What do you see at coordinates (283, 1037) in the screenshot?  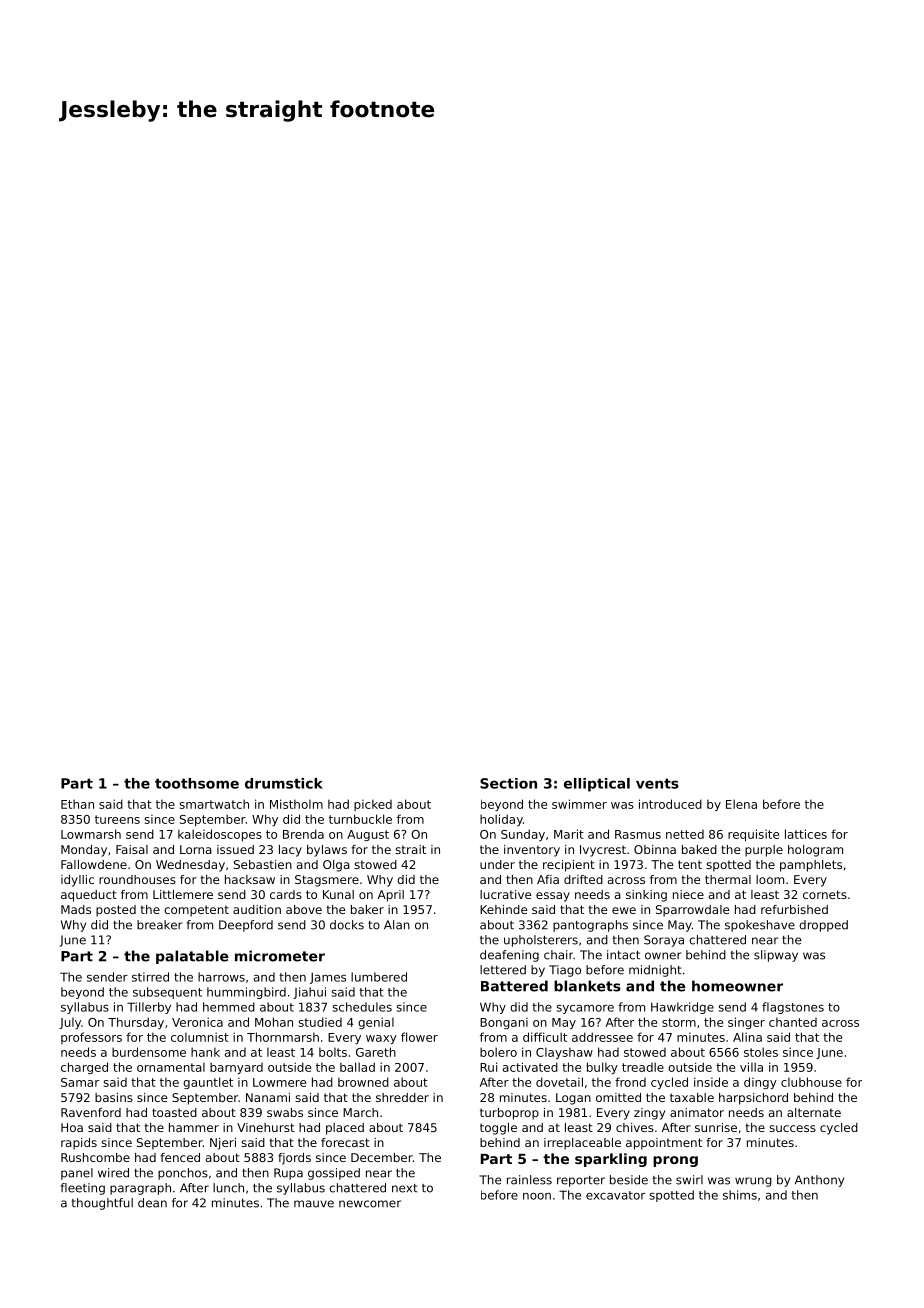 I see `Thornmarsh` at bounding box center [283, 1037].
